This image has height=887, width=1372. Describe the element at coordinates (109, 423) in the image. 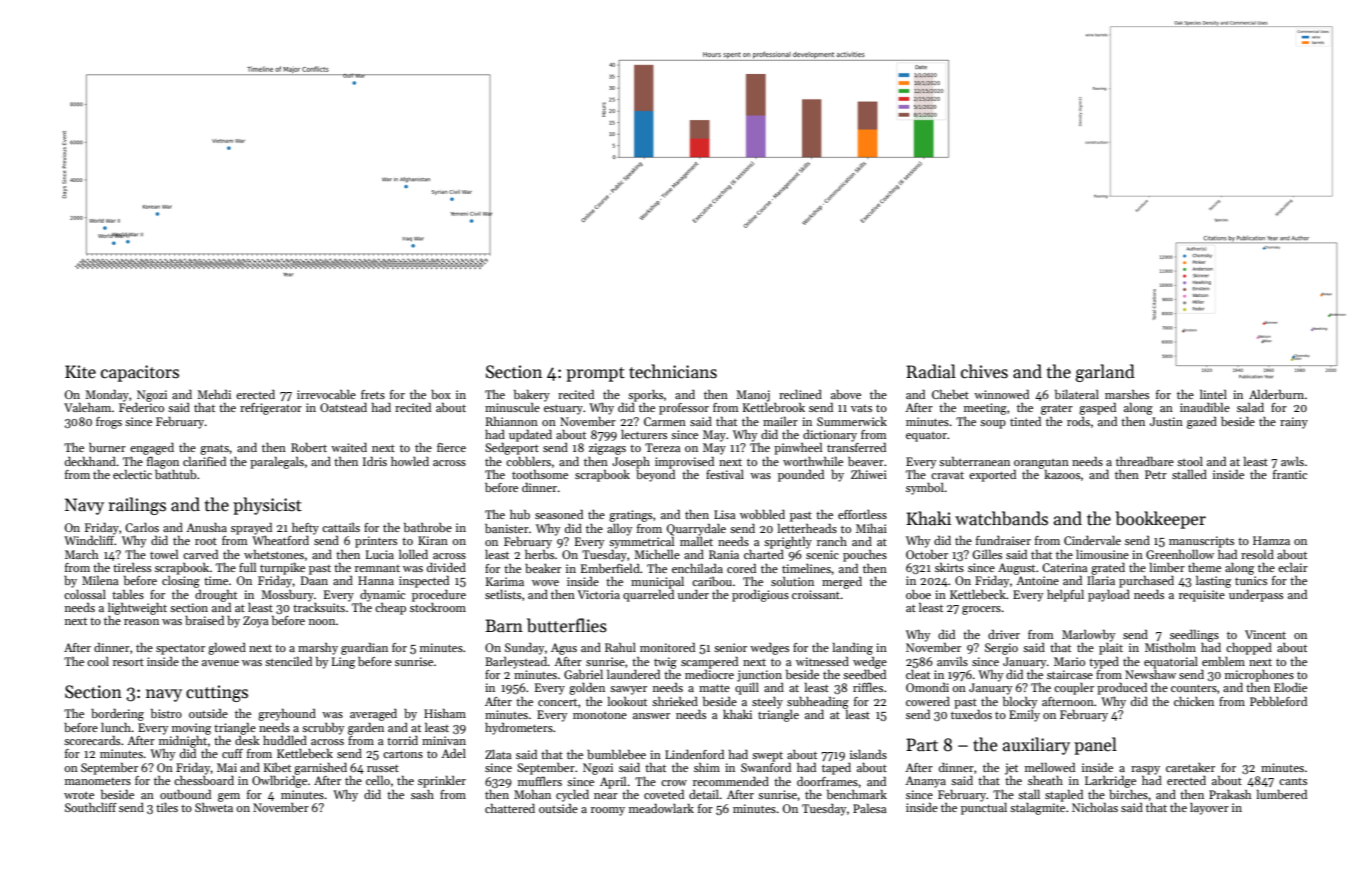

I see `frogs` at that location.
